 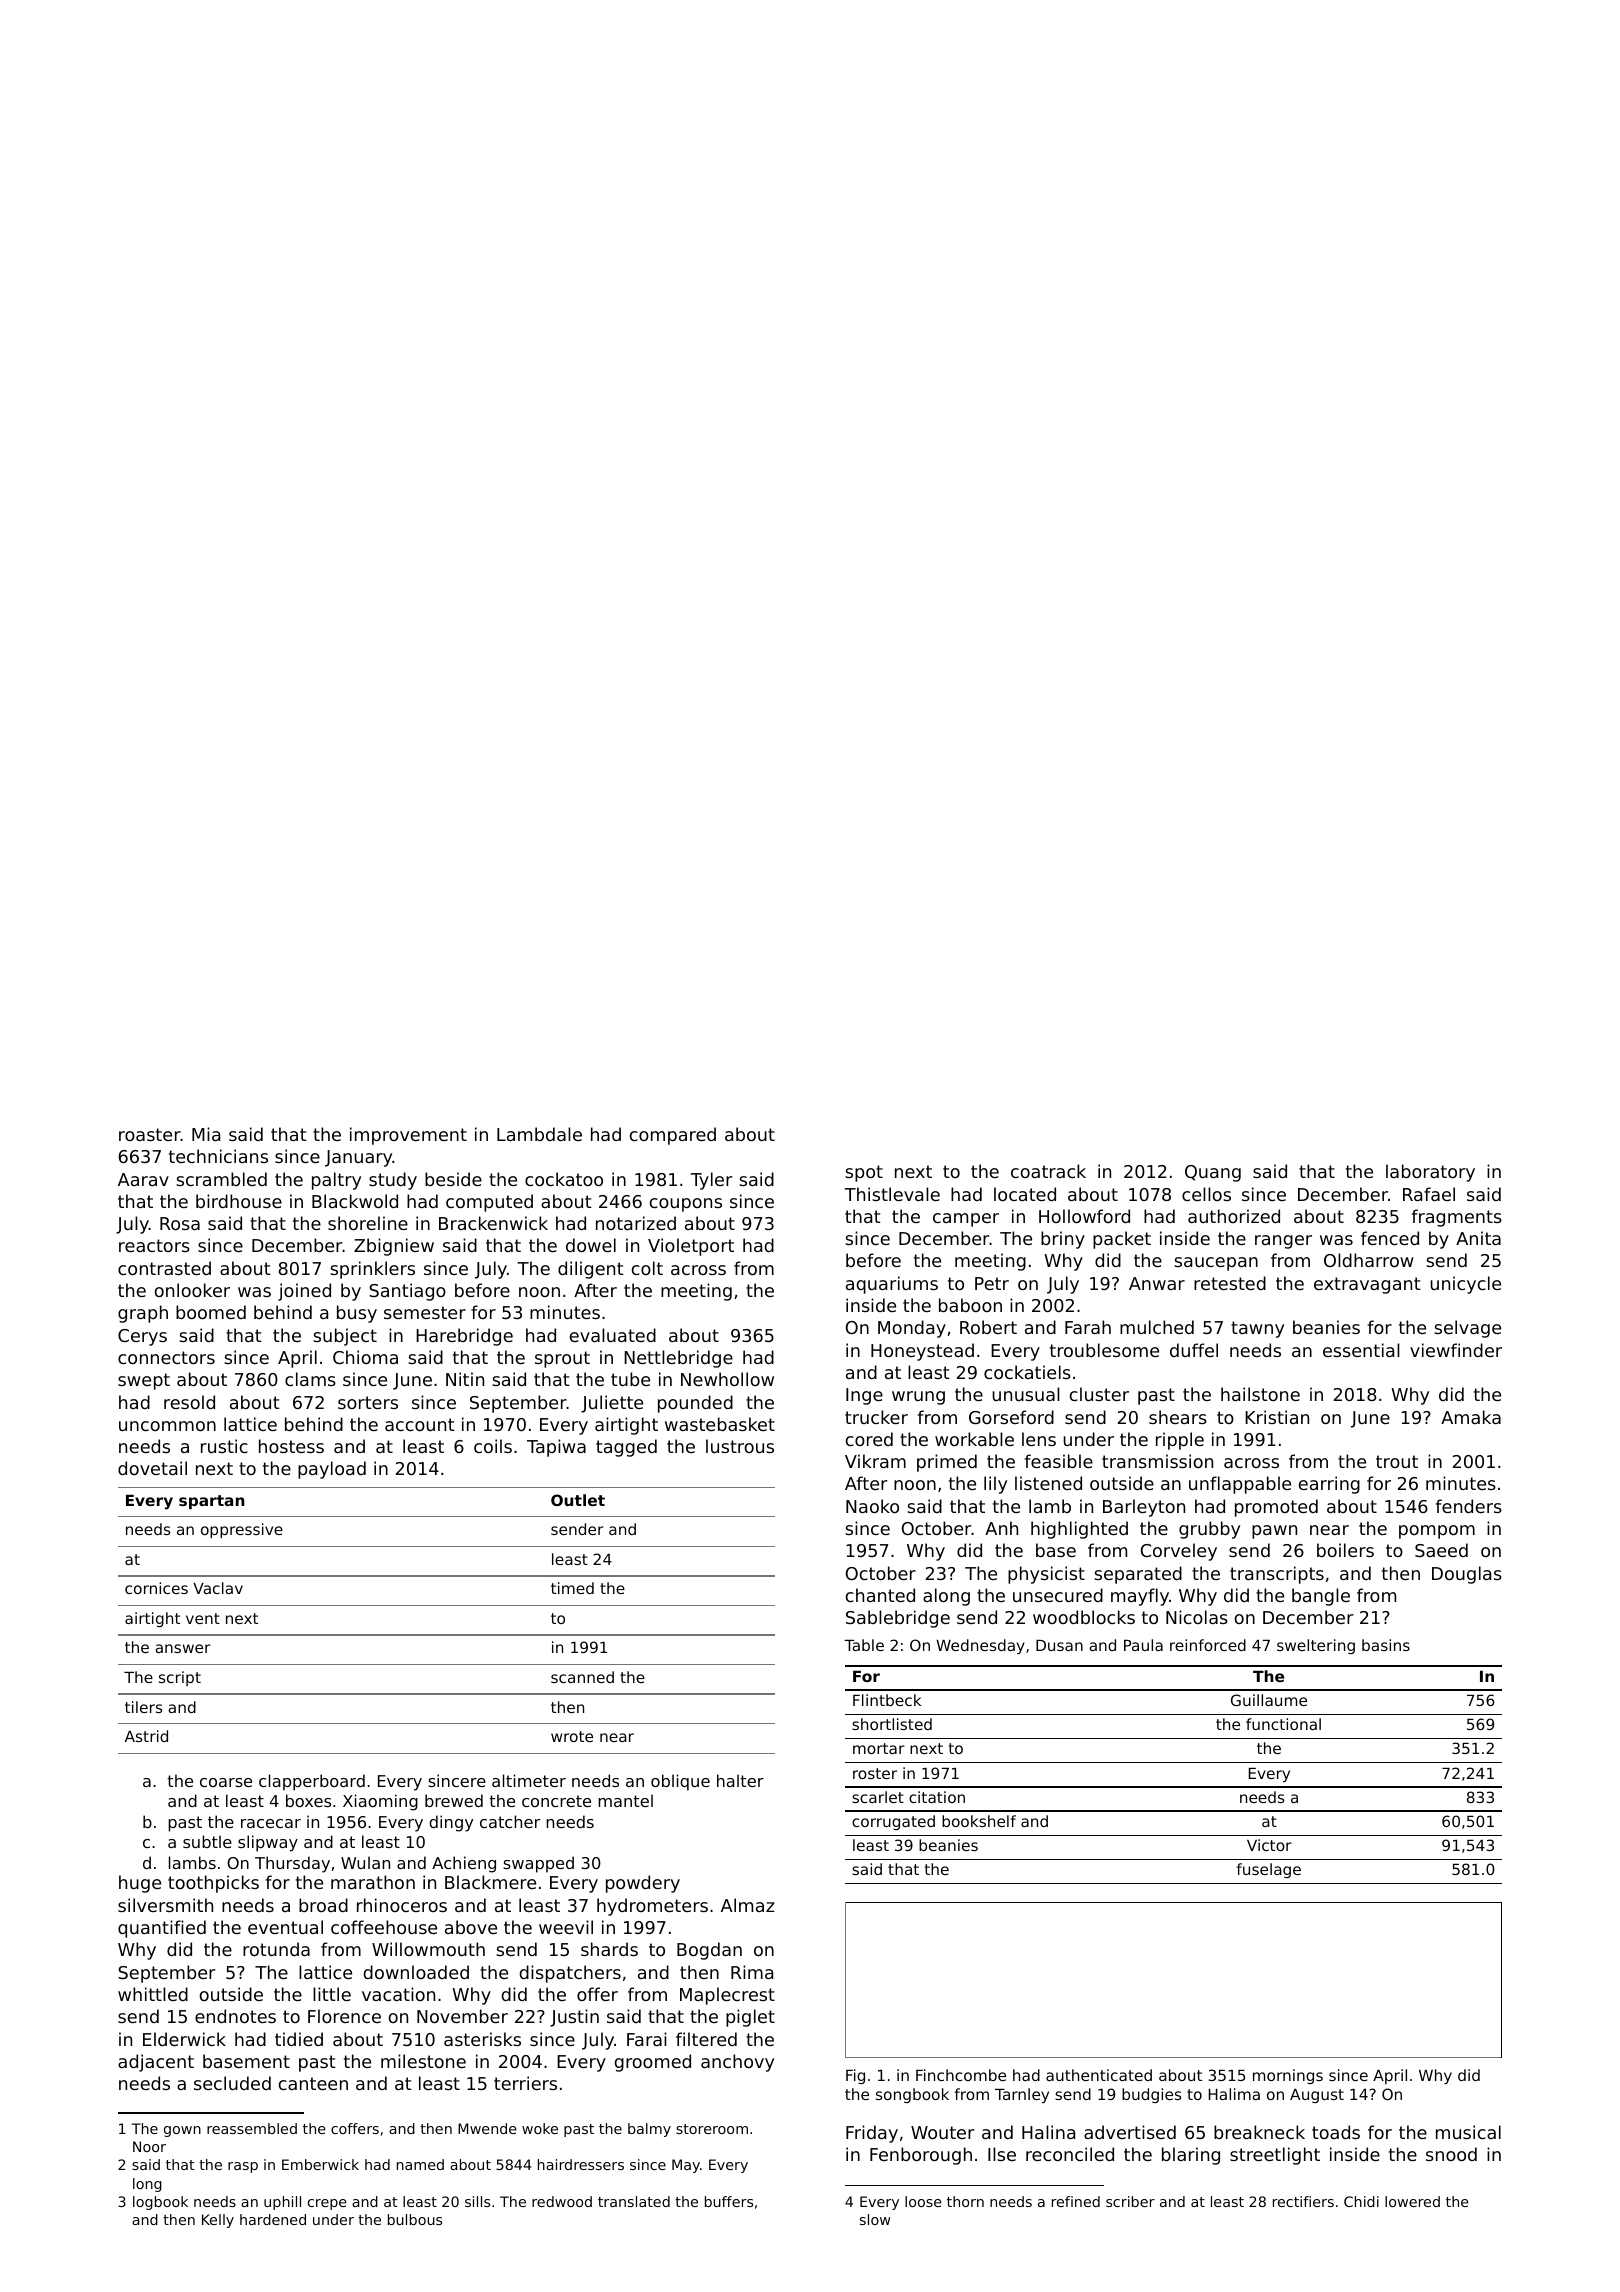 I want to click on Violetport, so click(x=691, y=1247).
